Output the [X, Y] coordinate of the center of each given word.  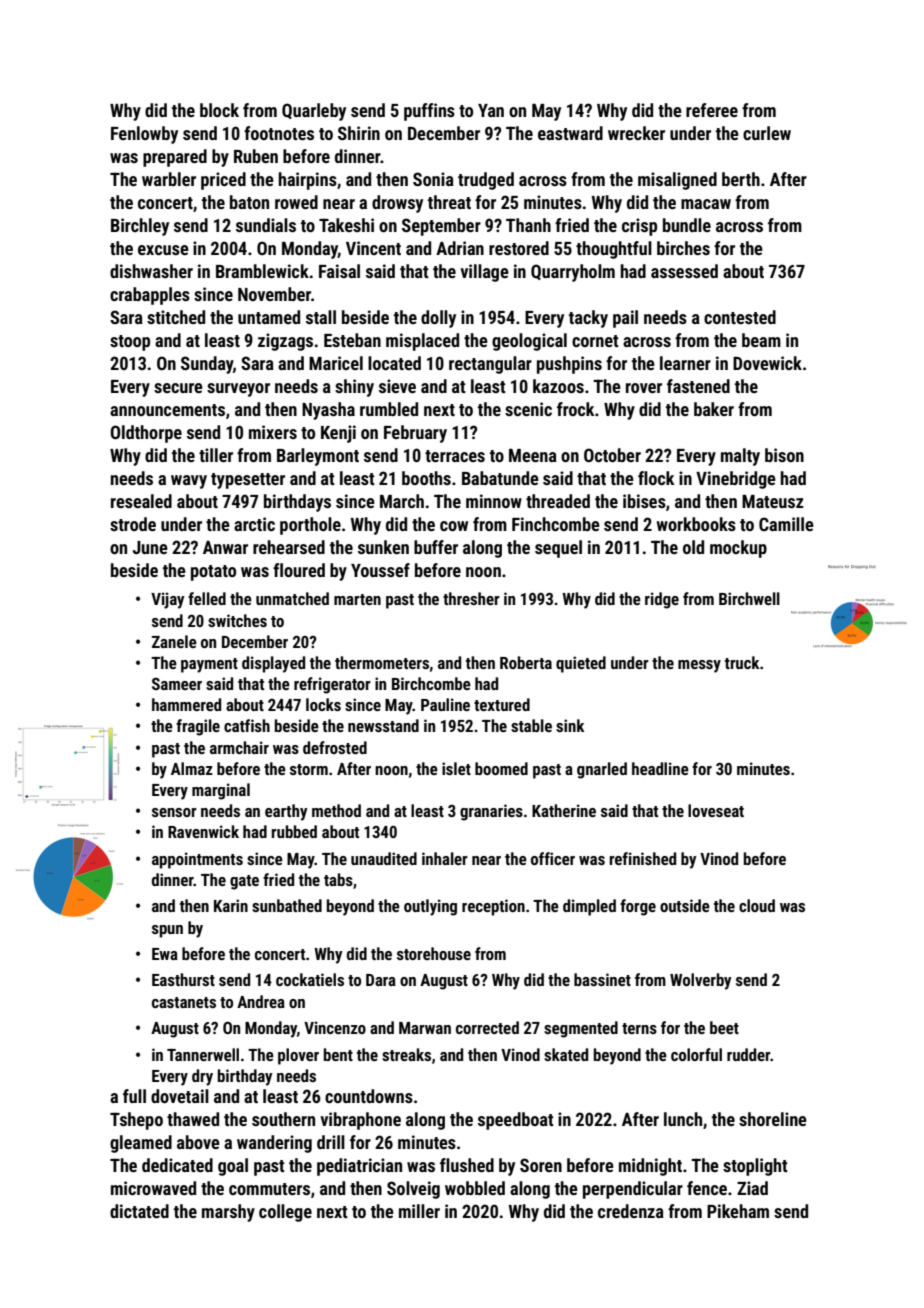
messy [699, 666]
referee [712, 110]
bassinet [602, 979]
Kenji [338, 434]
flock [656, 478]
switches [237, 620]
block [219, 110]
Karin [231, 905]
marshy [228, 1213]
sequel [558, 549]
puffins [429, 112]
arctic [254, 524]
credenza [631, 1211]
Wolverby [701, 981]
